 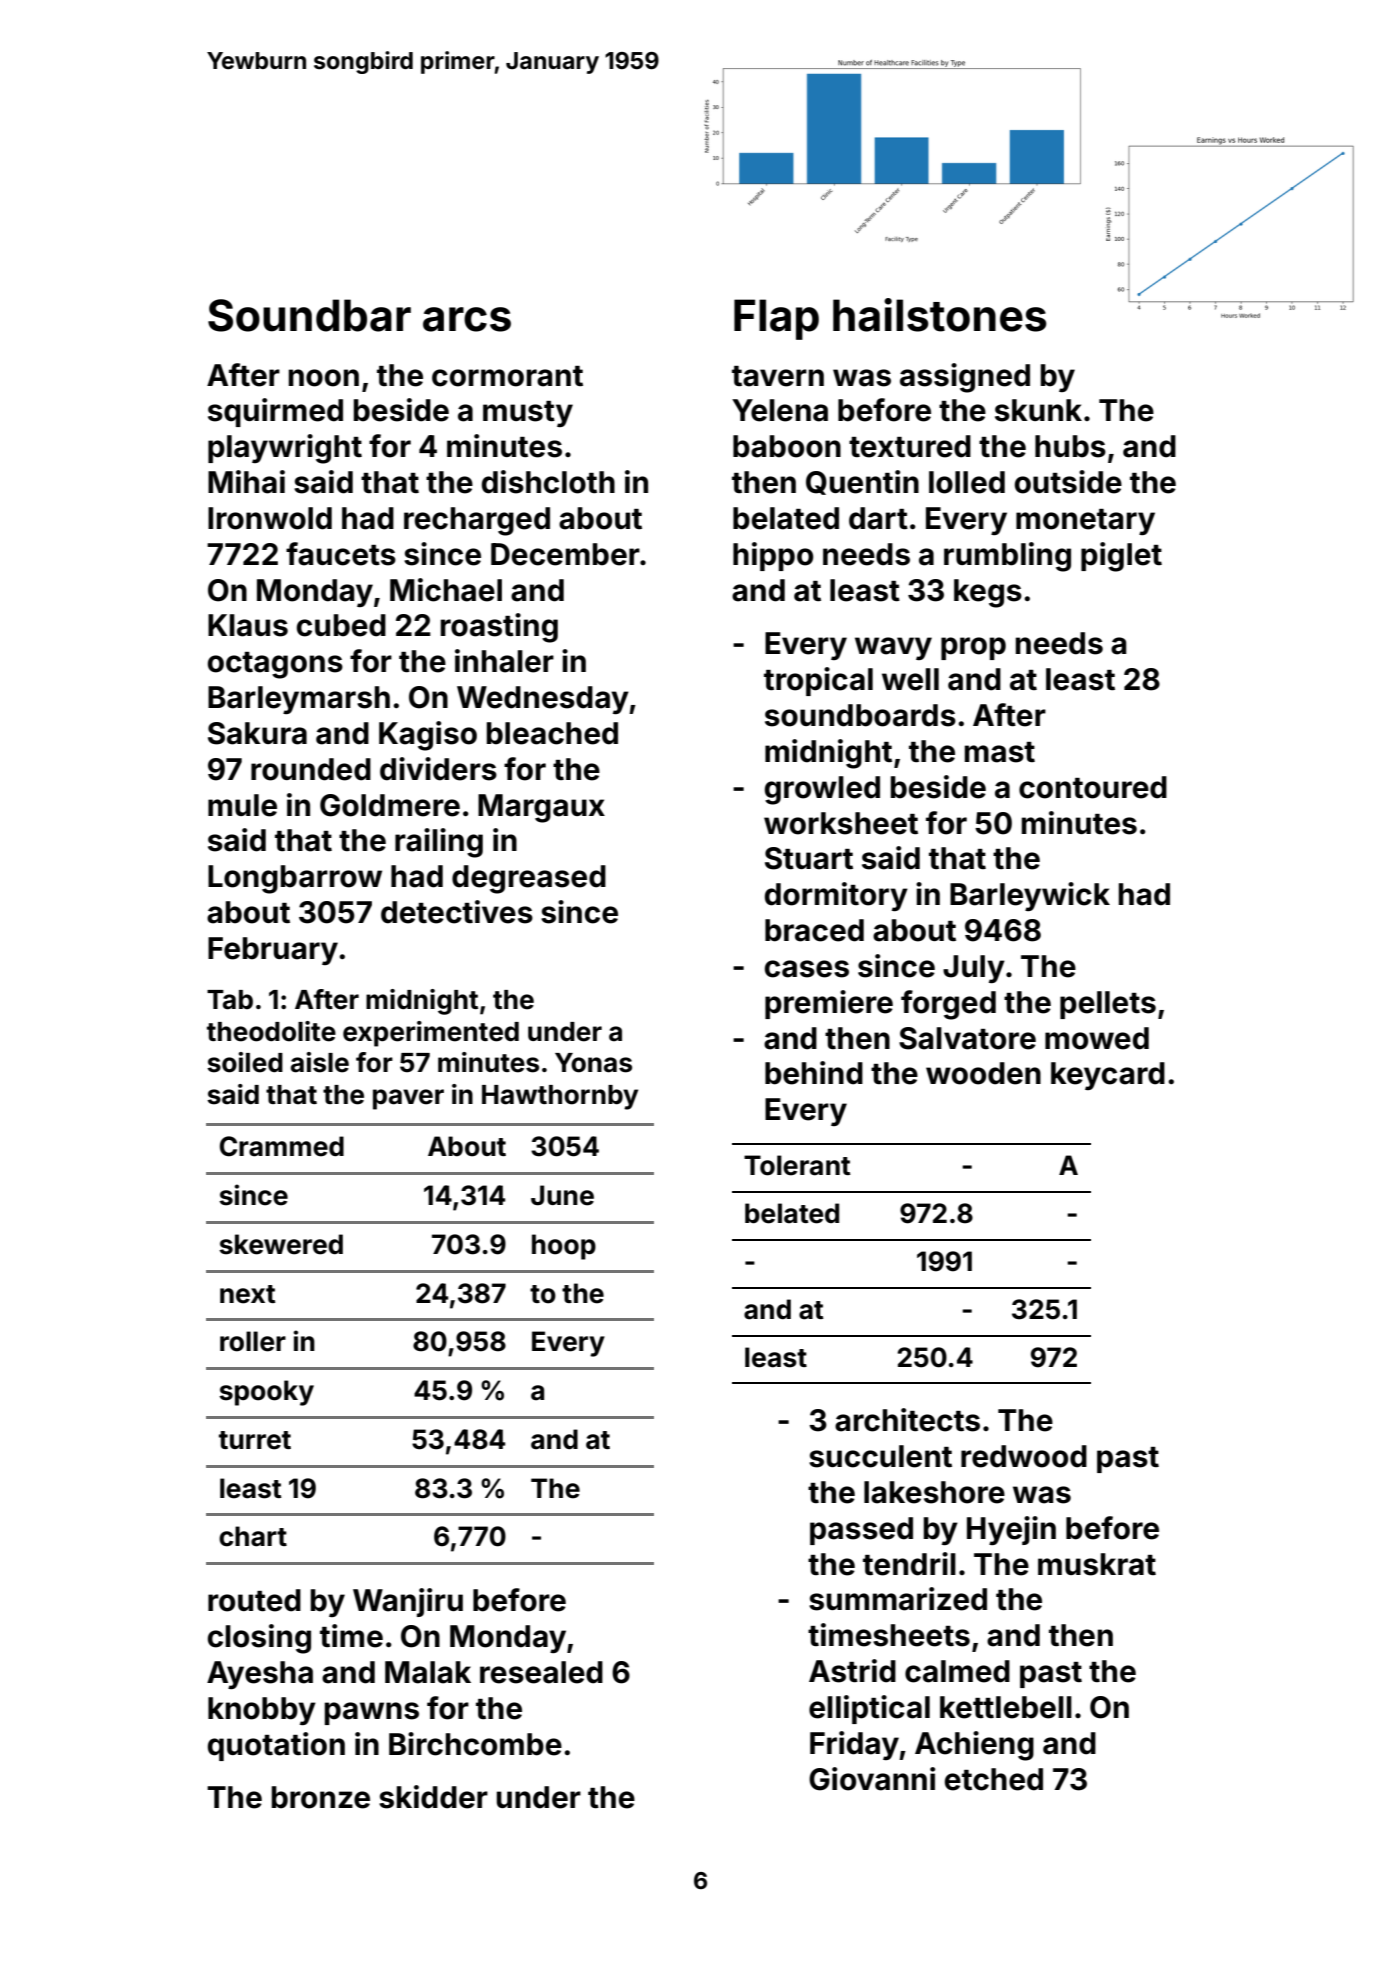 What do you see at coordinates (257, 733) in the screenshot?
I see `Sakura` at bounding box center [257, 733].
